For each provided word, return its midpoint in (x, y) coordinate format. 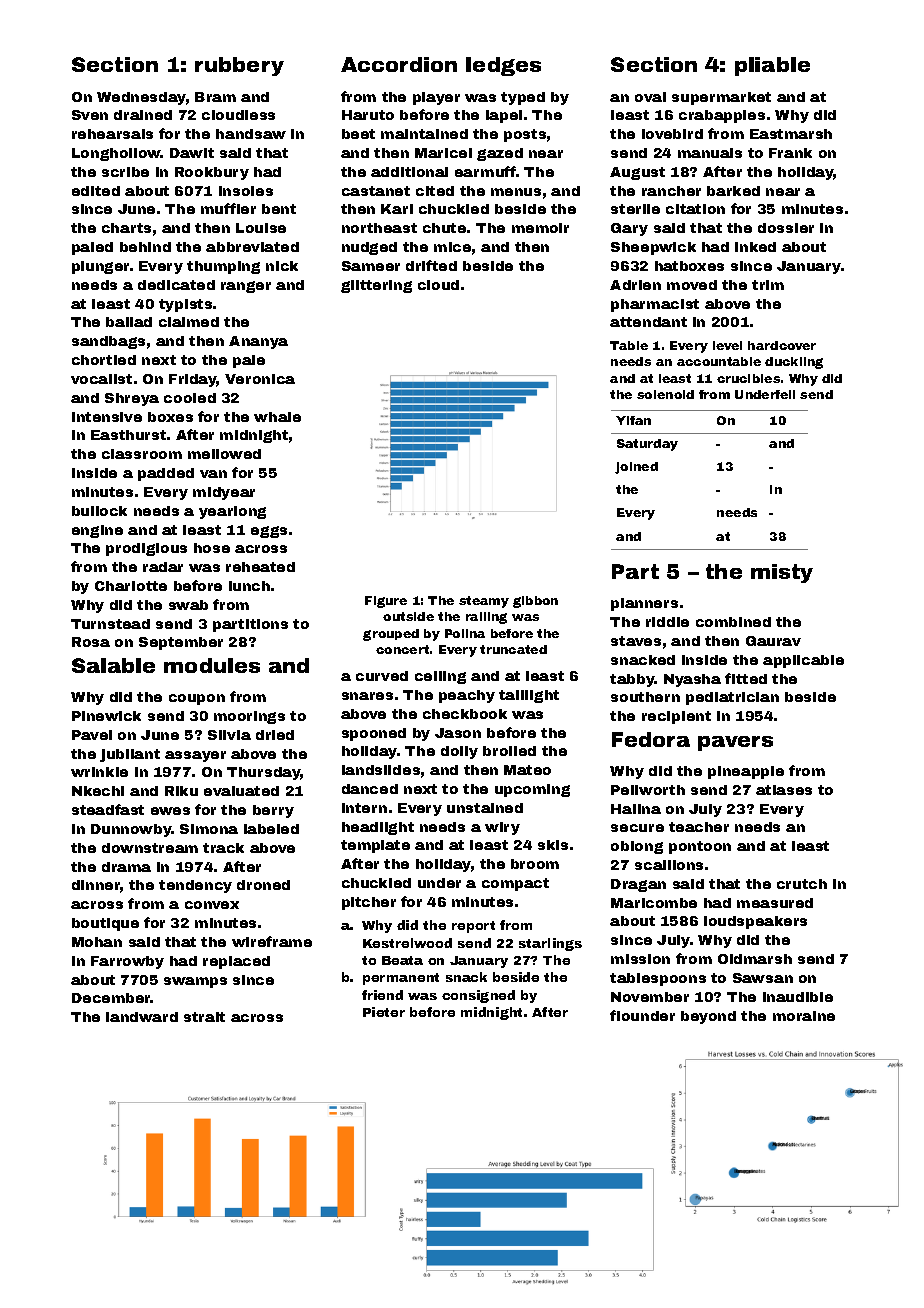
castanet (376, 191)
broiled (509, 751)
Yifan (633, 420)
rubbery (239, 66)
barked (733, 191)
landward (142, 1017)
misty (782, 573)
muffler (228, 208)
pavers (735, 743)
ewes (170, 811)
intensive (107, 417)
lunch (249, 586)
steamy (484, 602)
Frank (790, 153)
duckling (794, 363)
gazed (500, 154)
